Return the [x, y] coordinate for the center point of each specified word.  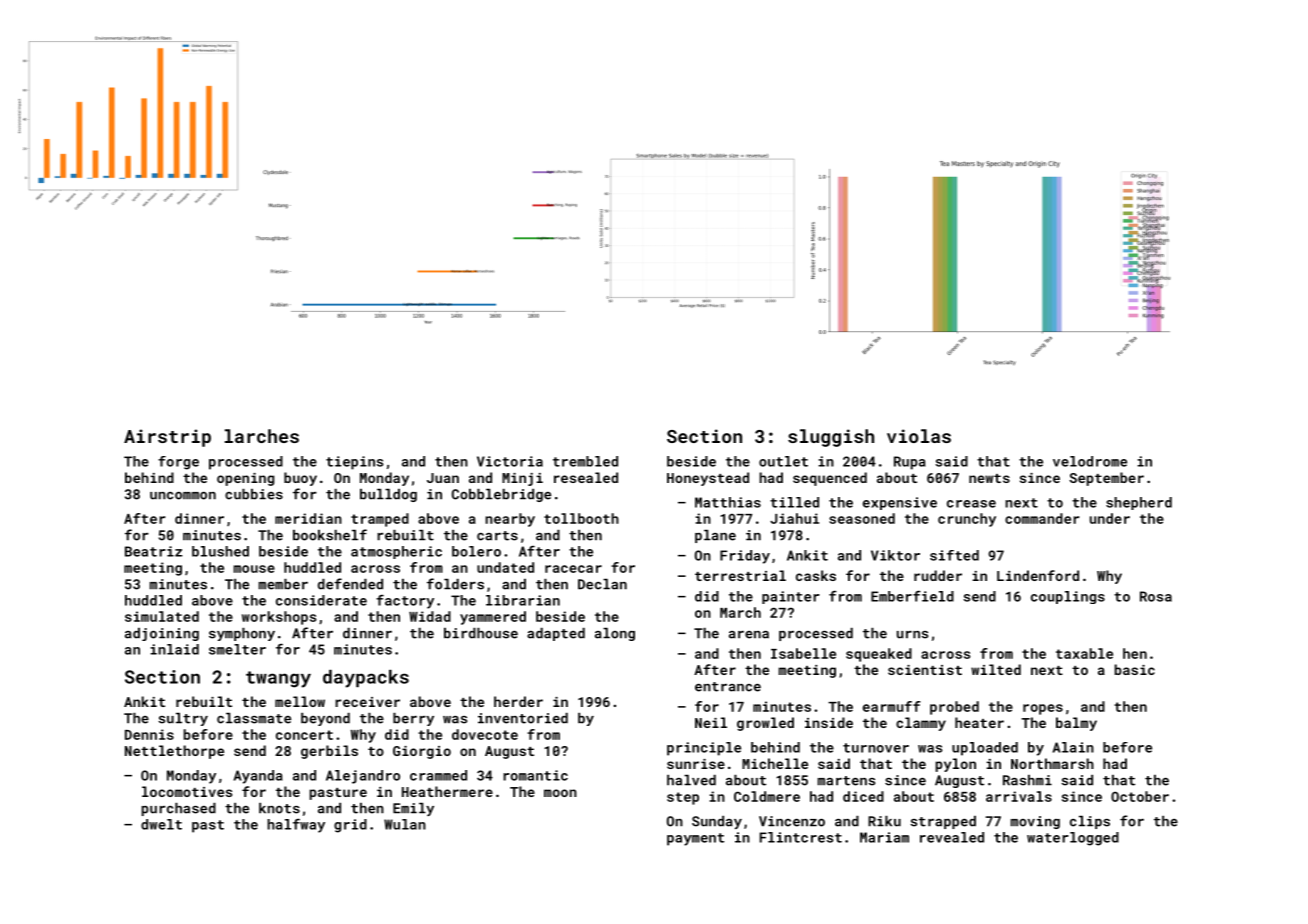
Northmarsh [1052, 763]
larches [262, 436]
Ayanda [258, 777]
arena [749, 635]
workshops [279, 618]
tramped [380, 520]
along [615, 634]
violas [919, 436]
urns [912, 635]
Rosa [1156, 596]
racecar [573, 569]
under [1110, 518]
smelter [237, 649]
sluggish [831, 438]
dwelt [161, 824]
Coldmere [767, 796]
